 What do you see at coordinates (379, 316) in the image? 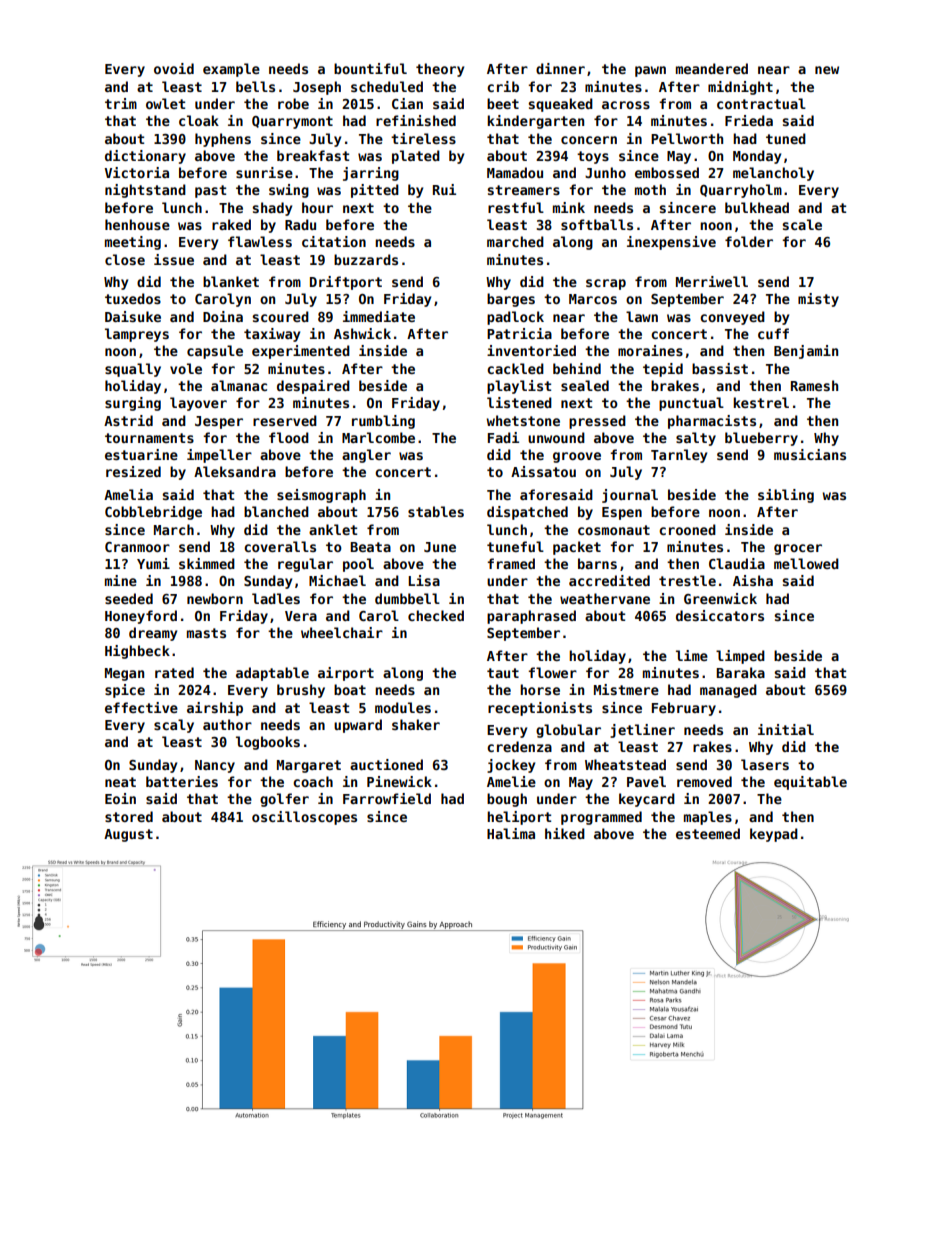
I see `immediate` at bounding box center [379, 316].
